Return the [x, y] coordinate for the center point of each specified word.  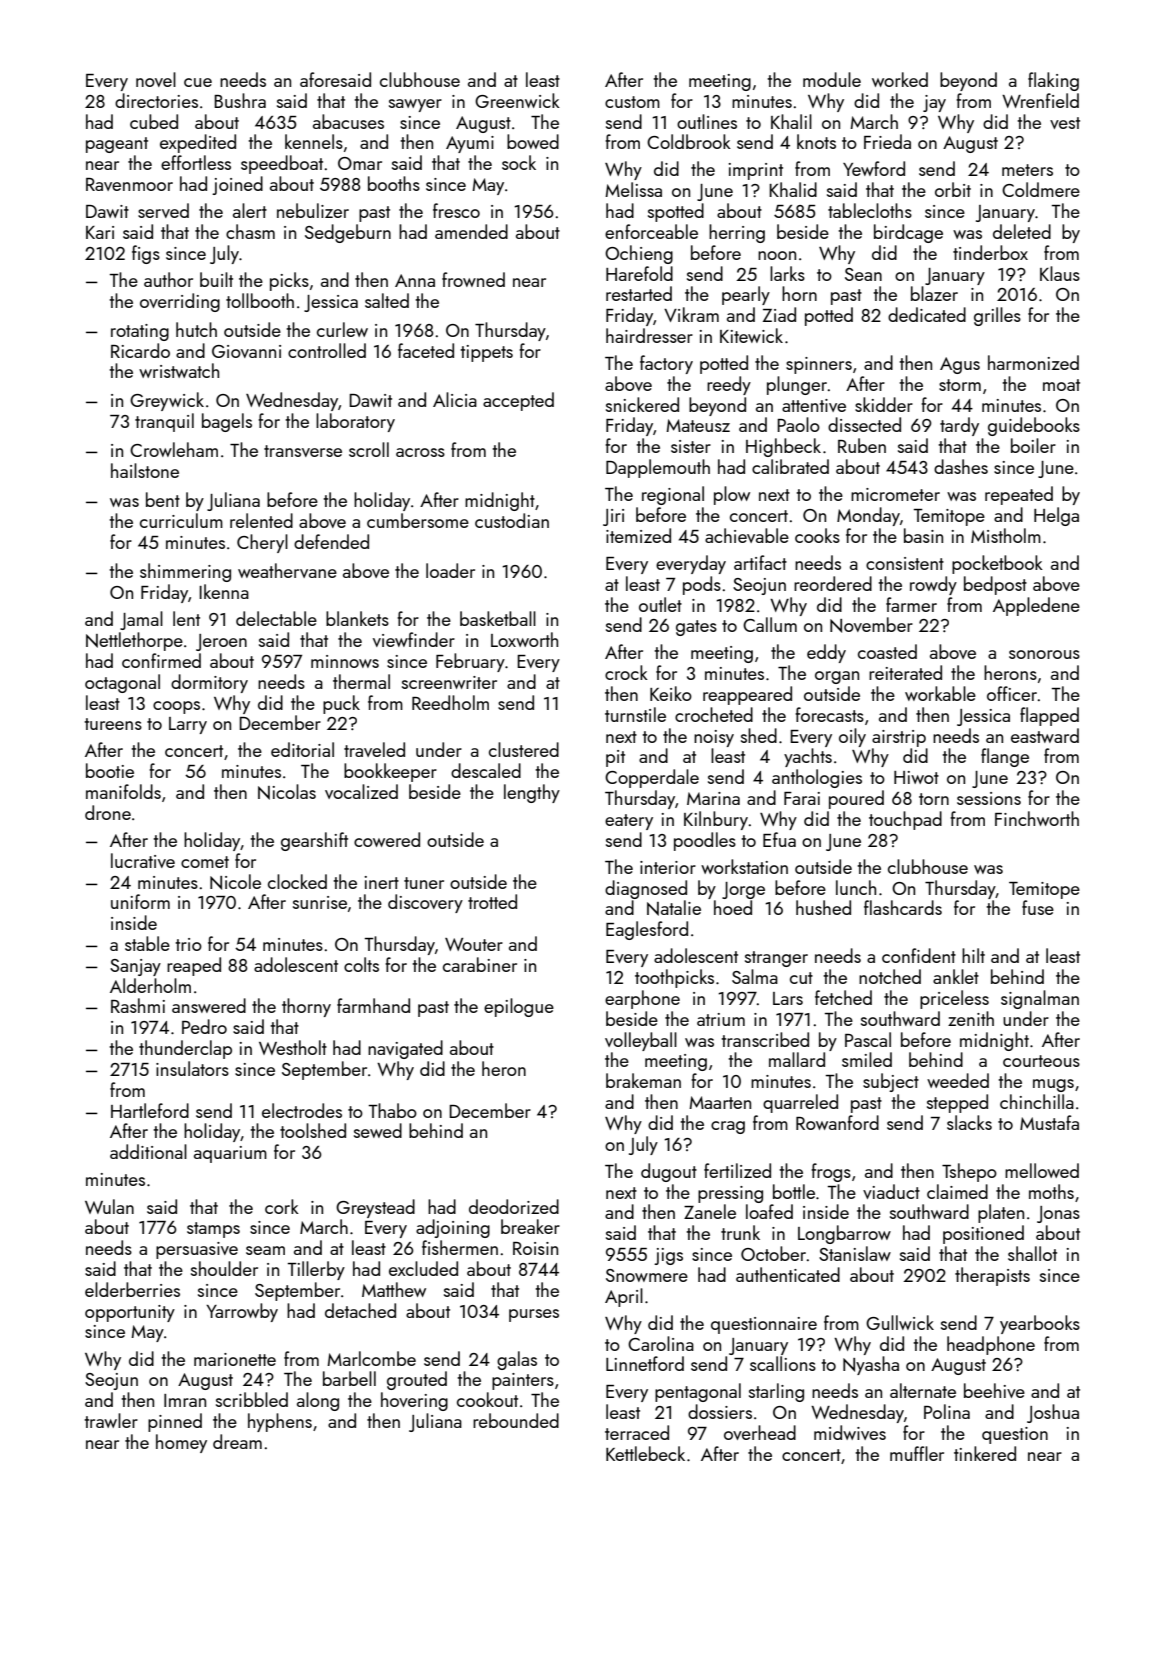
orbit [953, 189]
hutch [196, 329]
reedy [729, 385]
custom [632, 102]
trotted [492, 901]
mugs [1053, 1085]
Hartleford [150, 1110]
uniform [140, 901]
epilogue [519, 1007]
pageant [117, 145]
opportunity [130, 1313]
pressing [730, 1194]
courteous [1041, 1061]
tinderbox [990, 252]
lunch [856, 887]
